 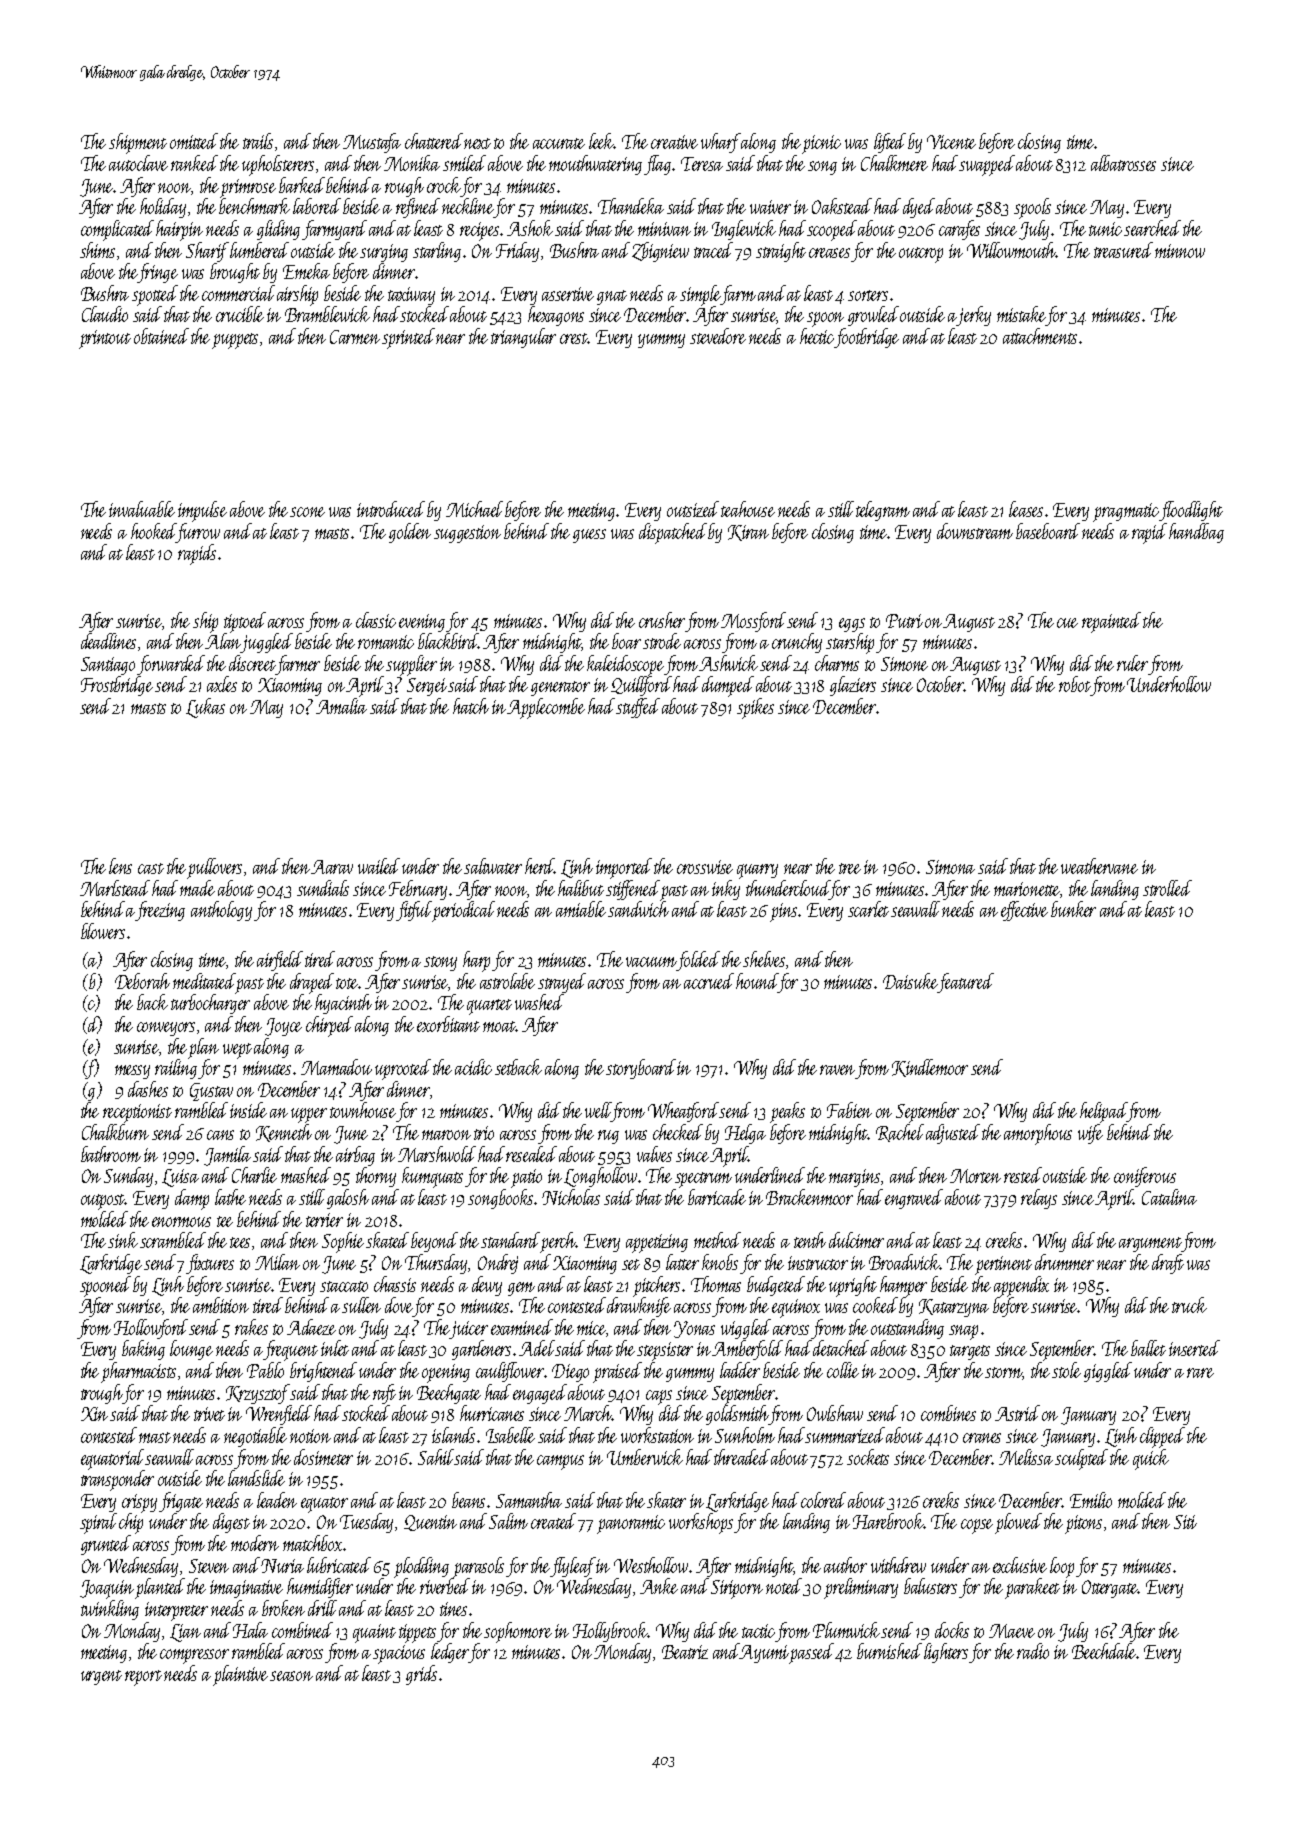 I want to click on radio, so click(x=1033, y=1651).
